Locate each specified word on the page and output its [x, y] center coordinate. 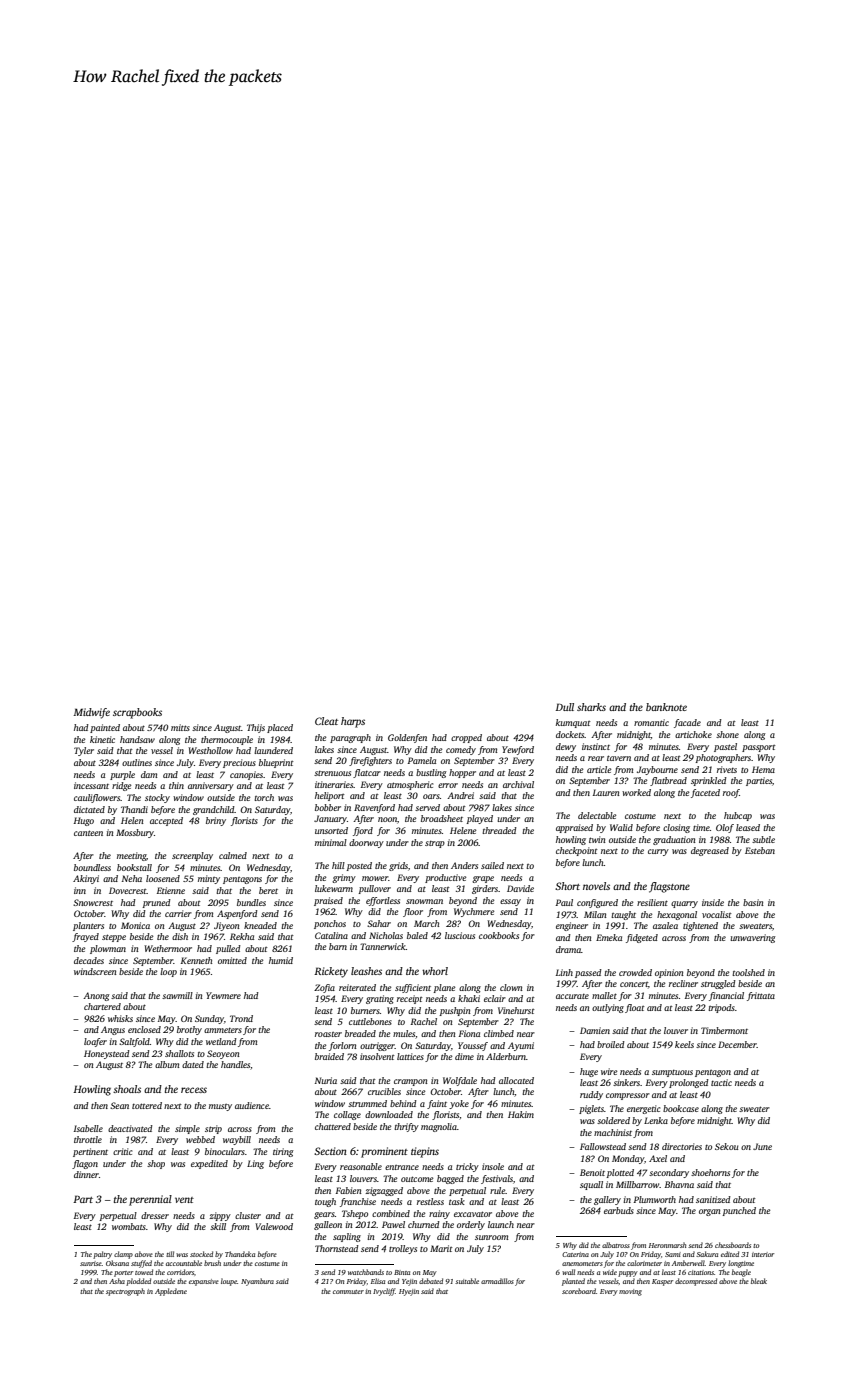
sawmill [177, 995]
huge [589, 1072]
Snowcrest [93, 902]
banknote [666, 707]
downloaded [389, 1114]
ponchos [330, 924]
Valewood [274, 1226]
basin [753, 902]
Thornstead [337, 1248]
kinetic [102, 739]
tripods [721, 1008]
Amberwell [688, 1263]
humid [281, 960]
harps [353, 722]
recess [194, 1090]
